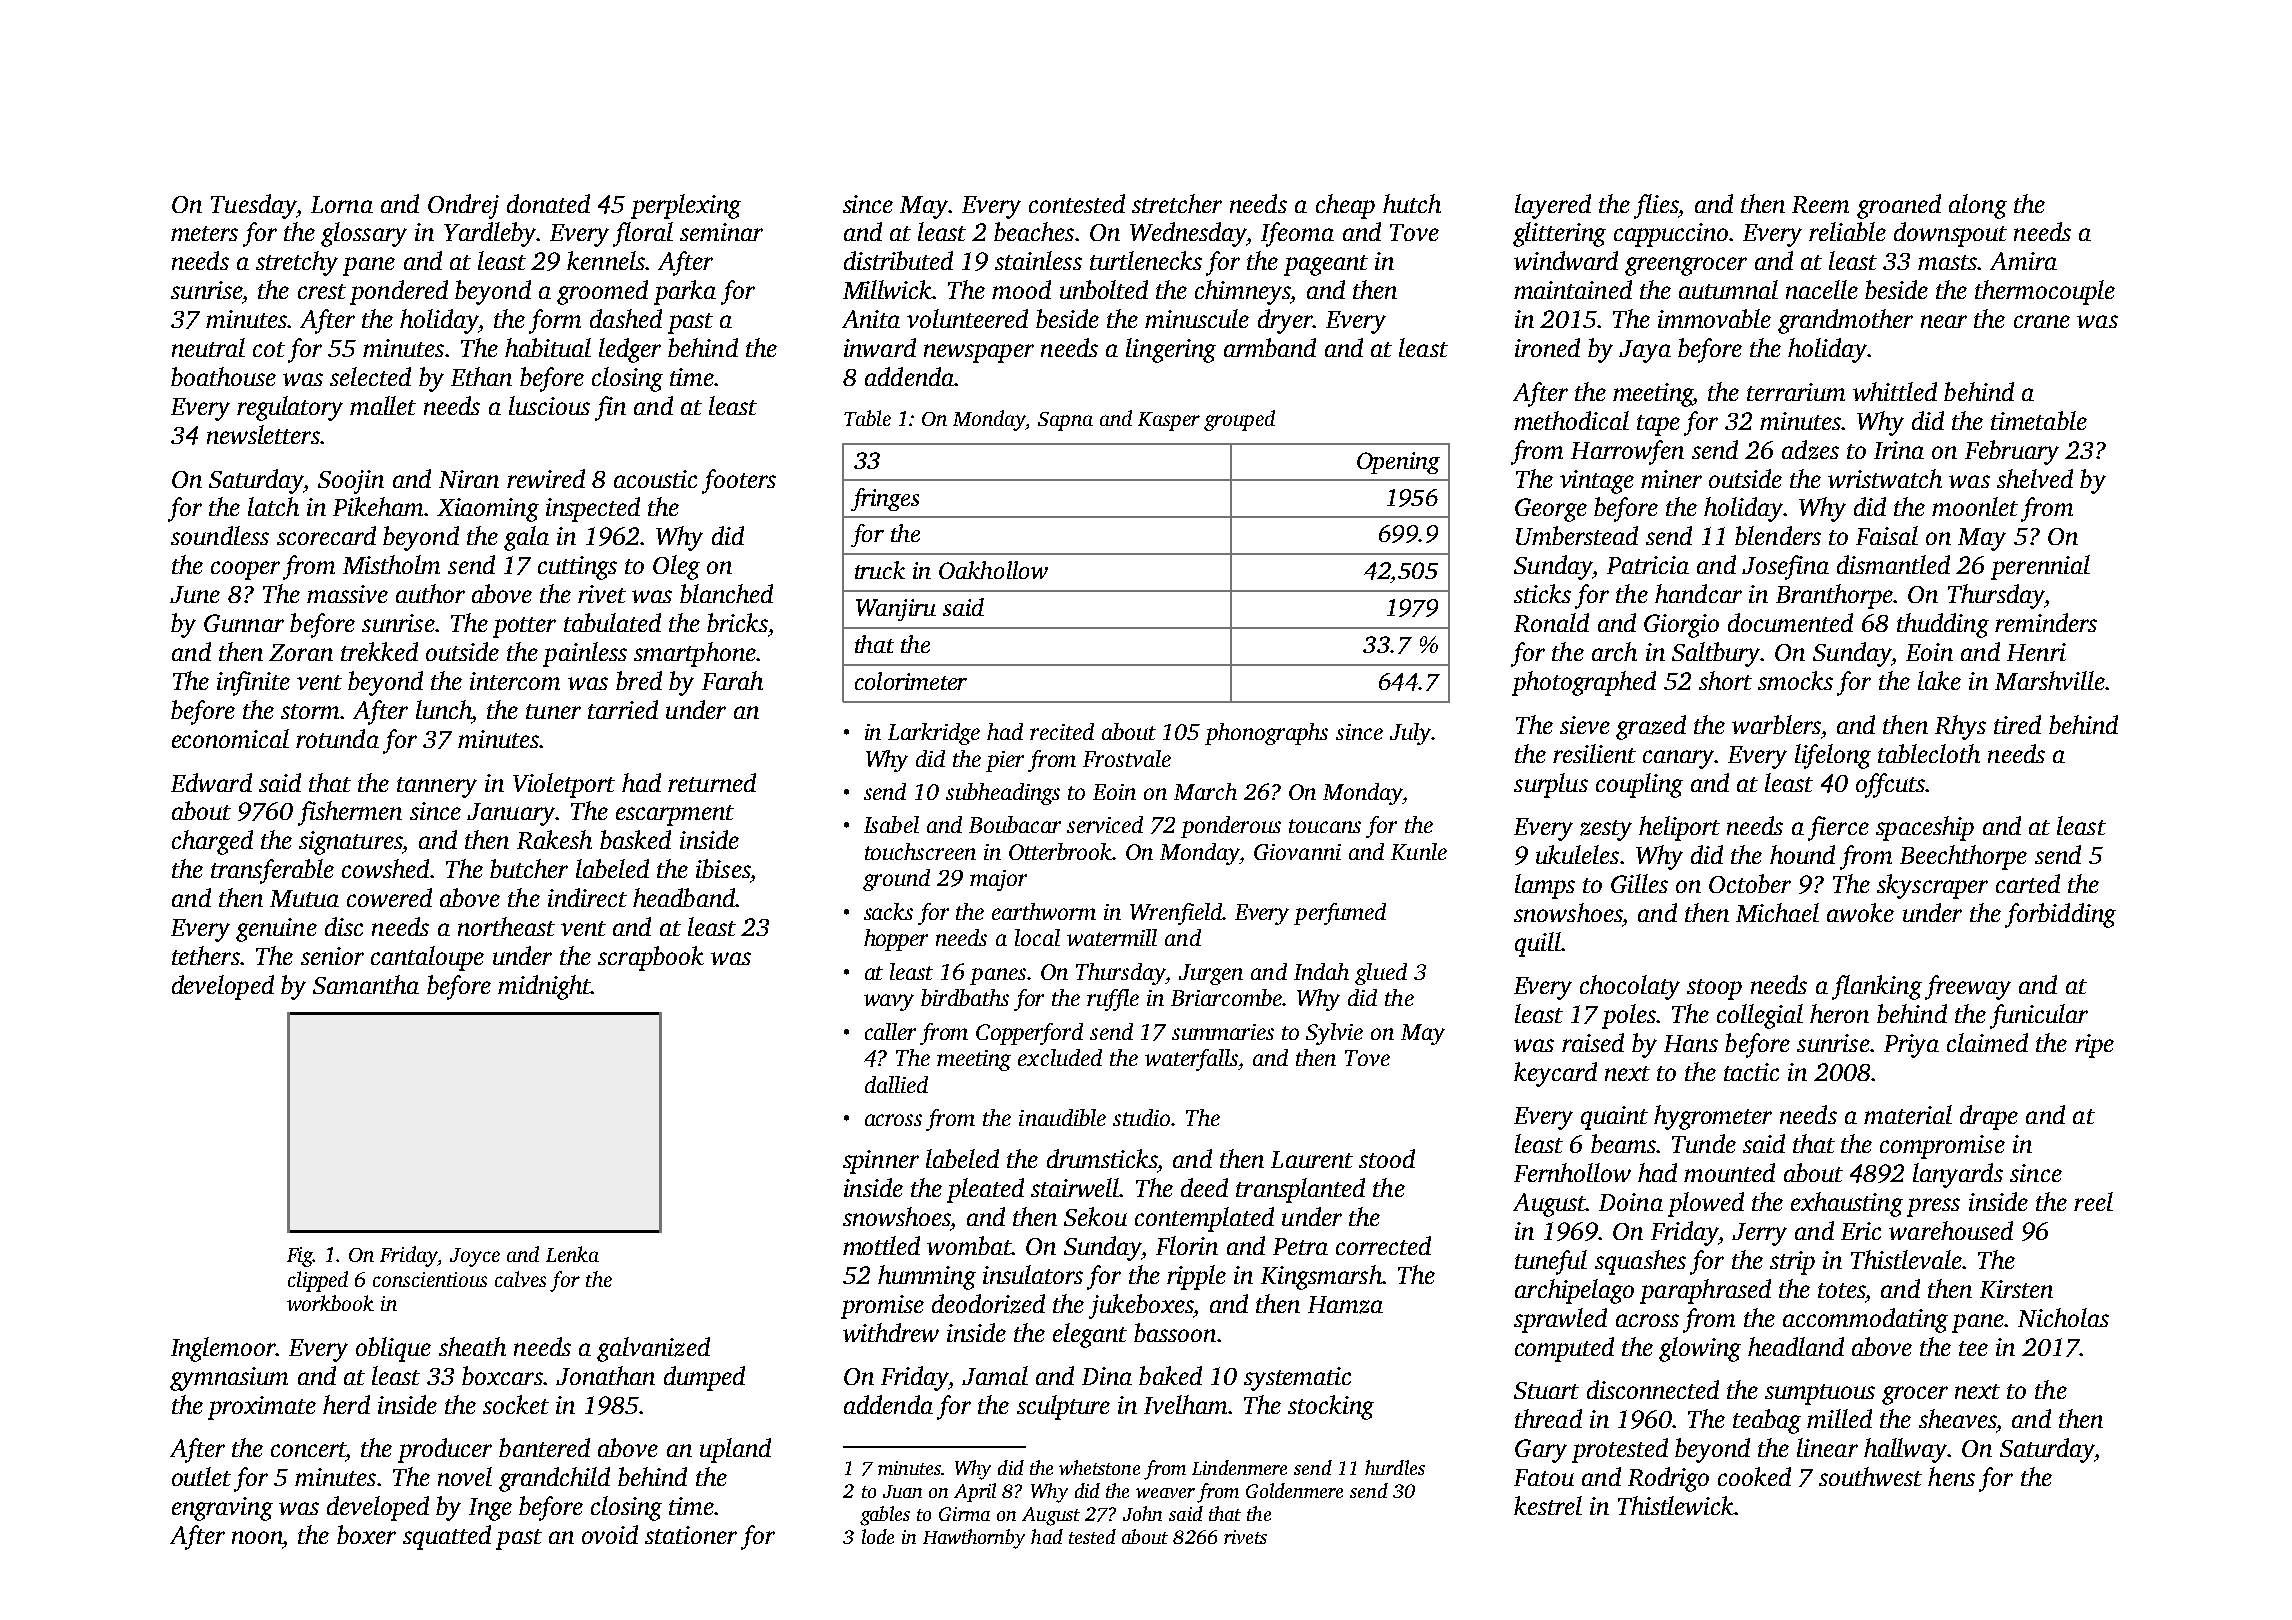  I want to click on tired, so click(2017, 724).
